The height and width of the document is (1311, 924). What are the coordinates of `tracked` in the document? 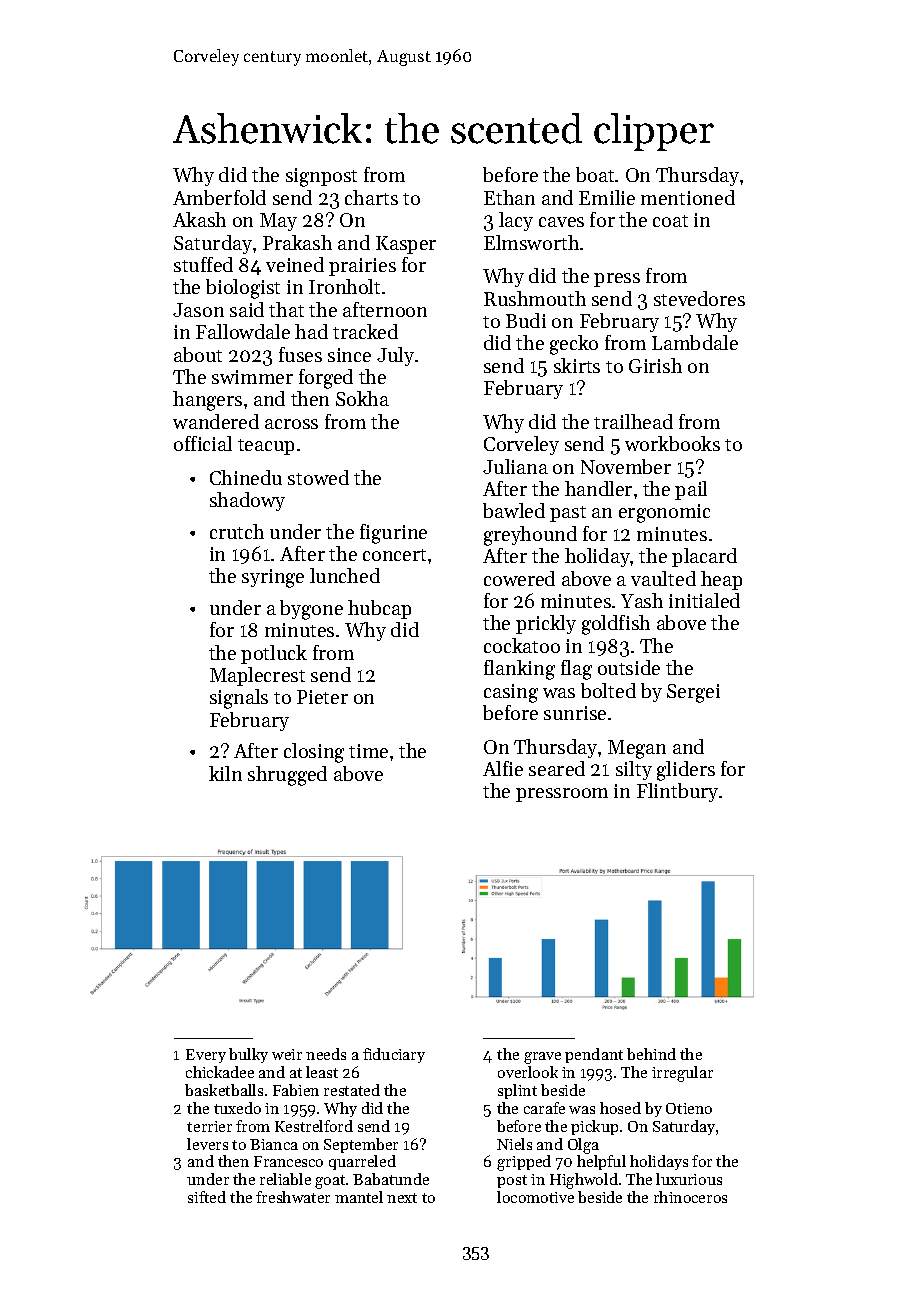 It's located at (365, 331).
